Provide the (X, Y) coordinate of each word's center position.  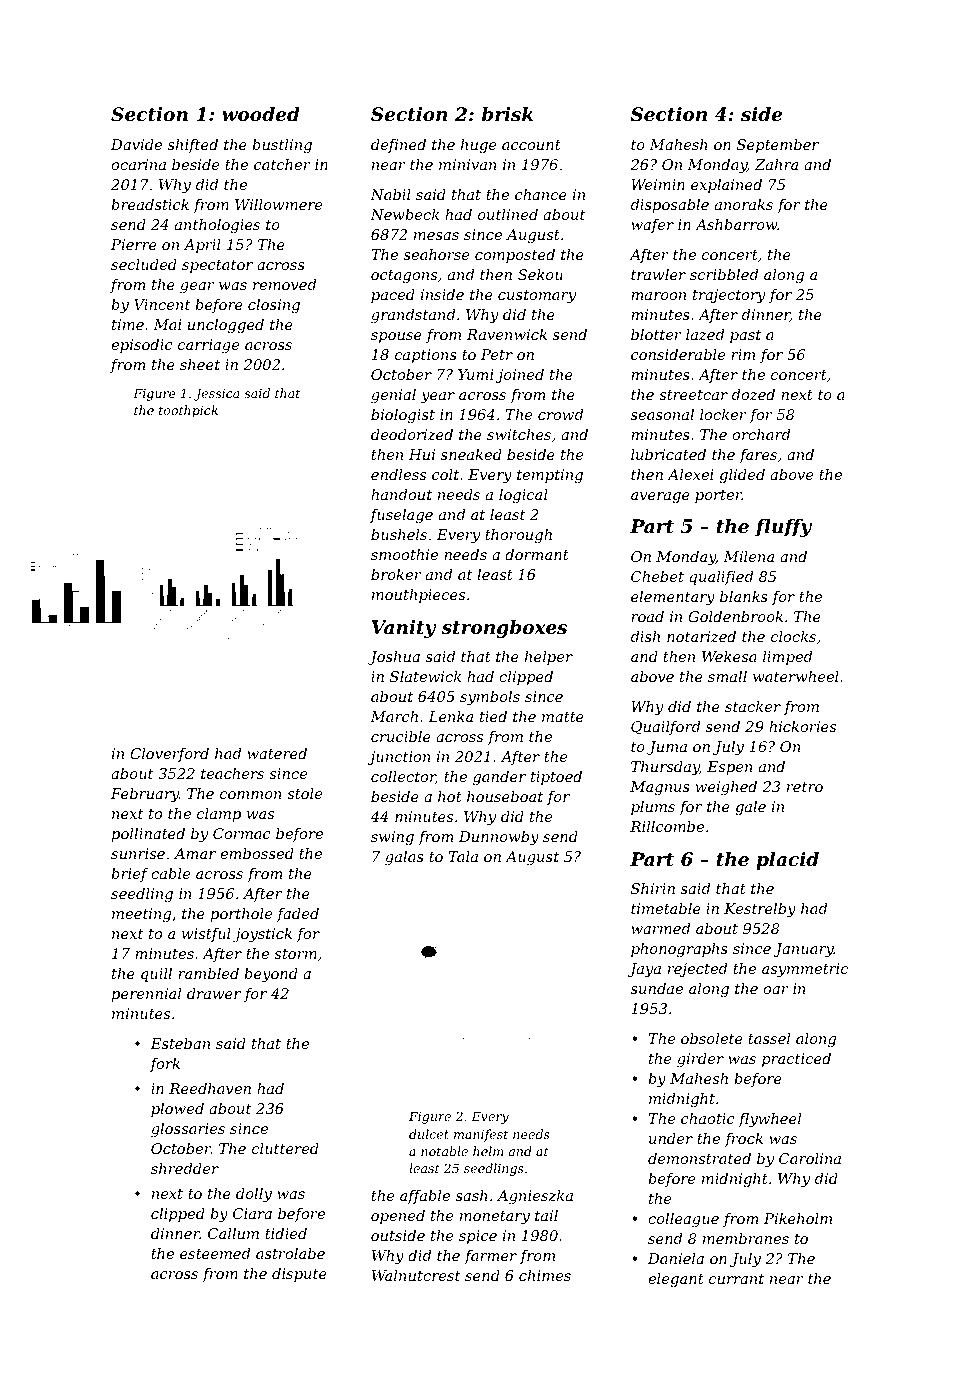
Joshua (394, 658)
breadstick (150, 204)
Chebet (657, 576)
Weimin (658, 184)
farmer (490, 1257)
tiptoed (556, 778)
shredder (185, 1168)
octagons (404, 276)
